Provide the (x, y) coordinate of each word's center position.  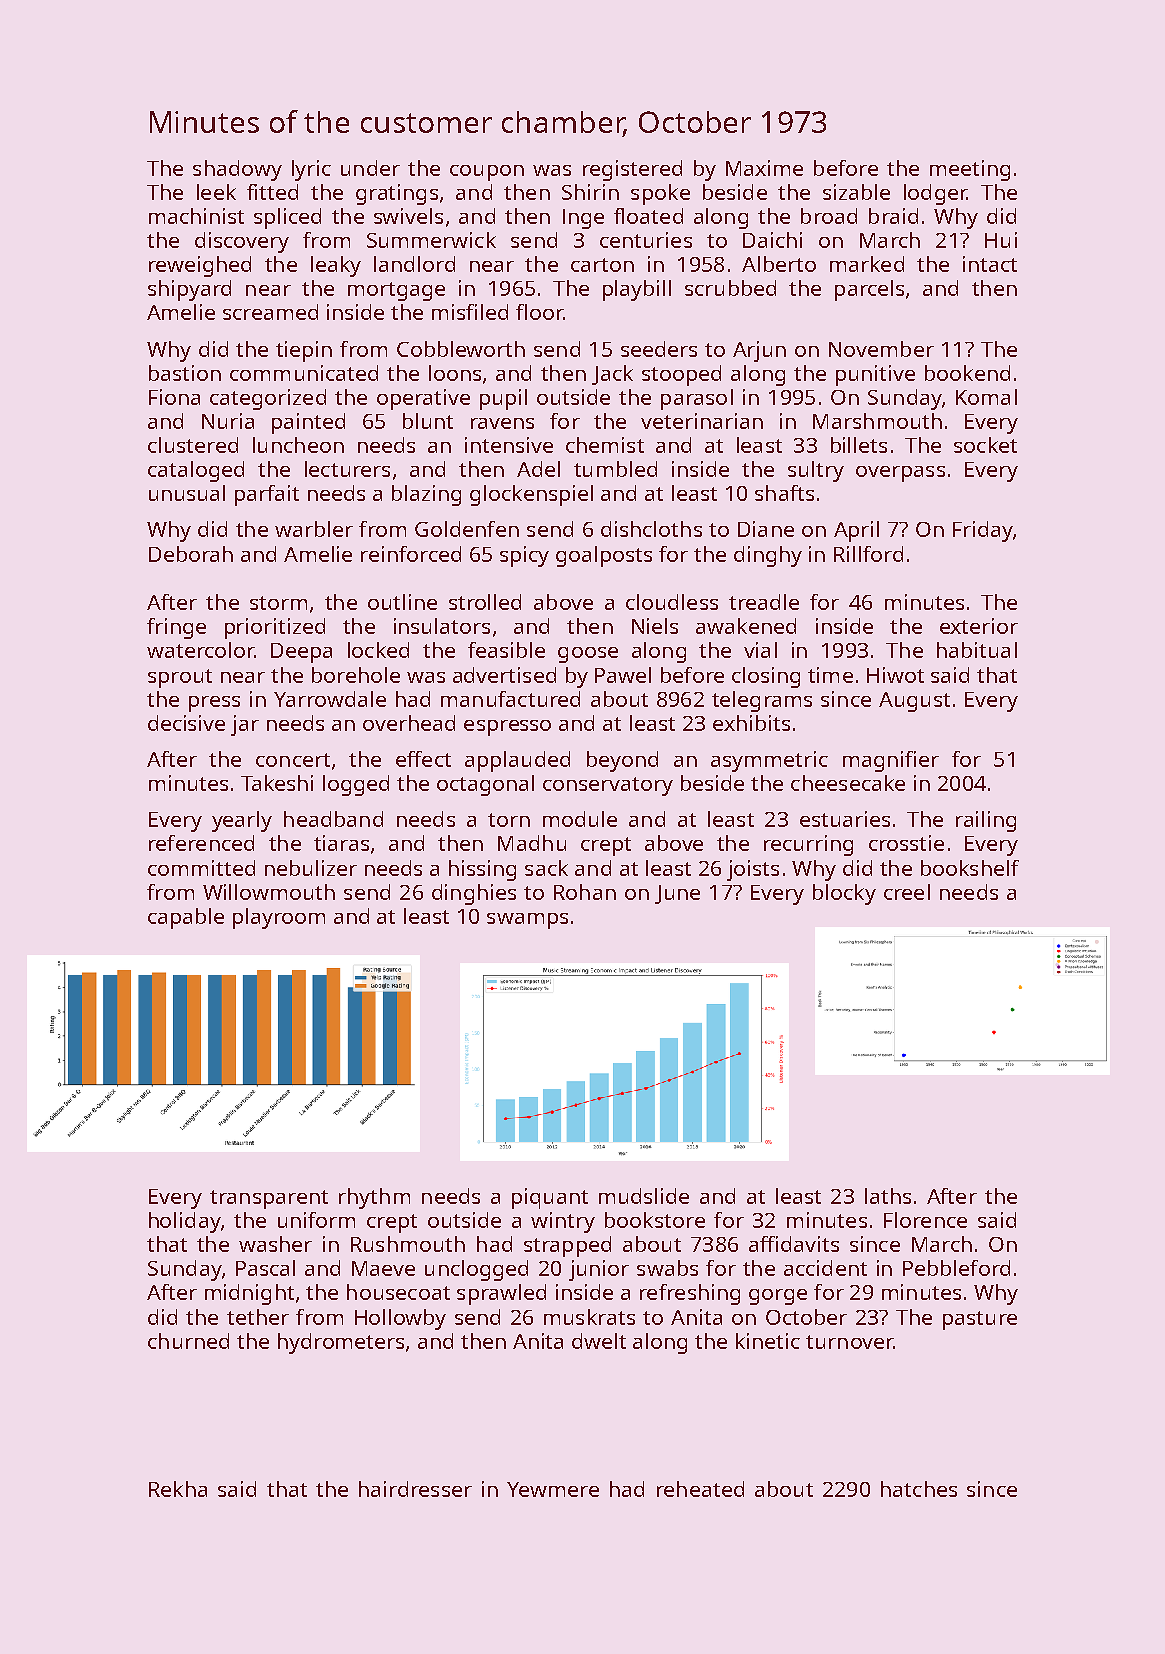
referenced (201, 843)
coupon (487, 173)
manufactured (510, 699)
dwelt (599, 1341)
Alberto (779, 264)
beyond (622, 761)
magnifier (891, 761)
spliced (287, 218)
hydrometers (341, 1343)
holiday (185, 1222)
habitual (977, 650)
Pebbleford (956, 1268)
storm (278, 603)
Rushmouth (408, 1244)
